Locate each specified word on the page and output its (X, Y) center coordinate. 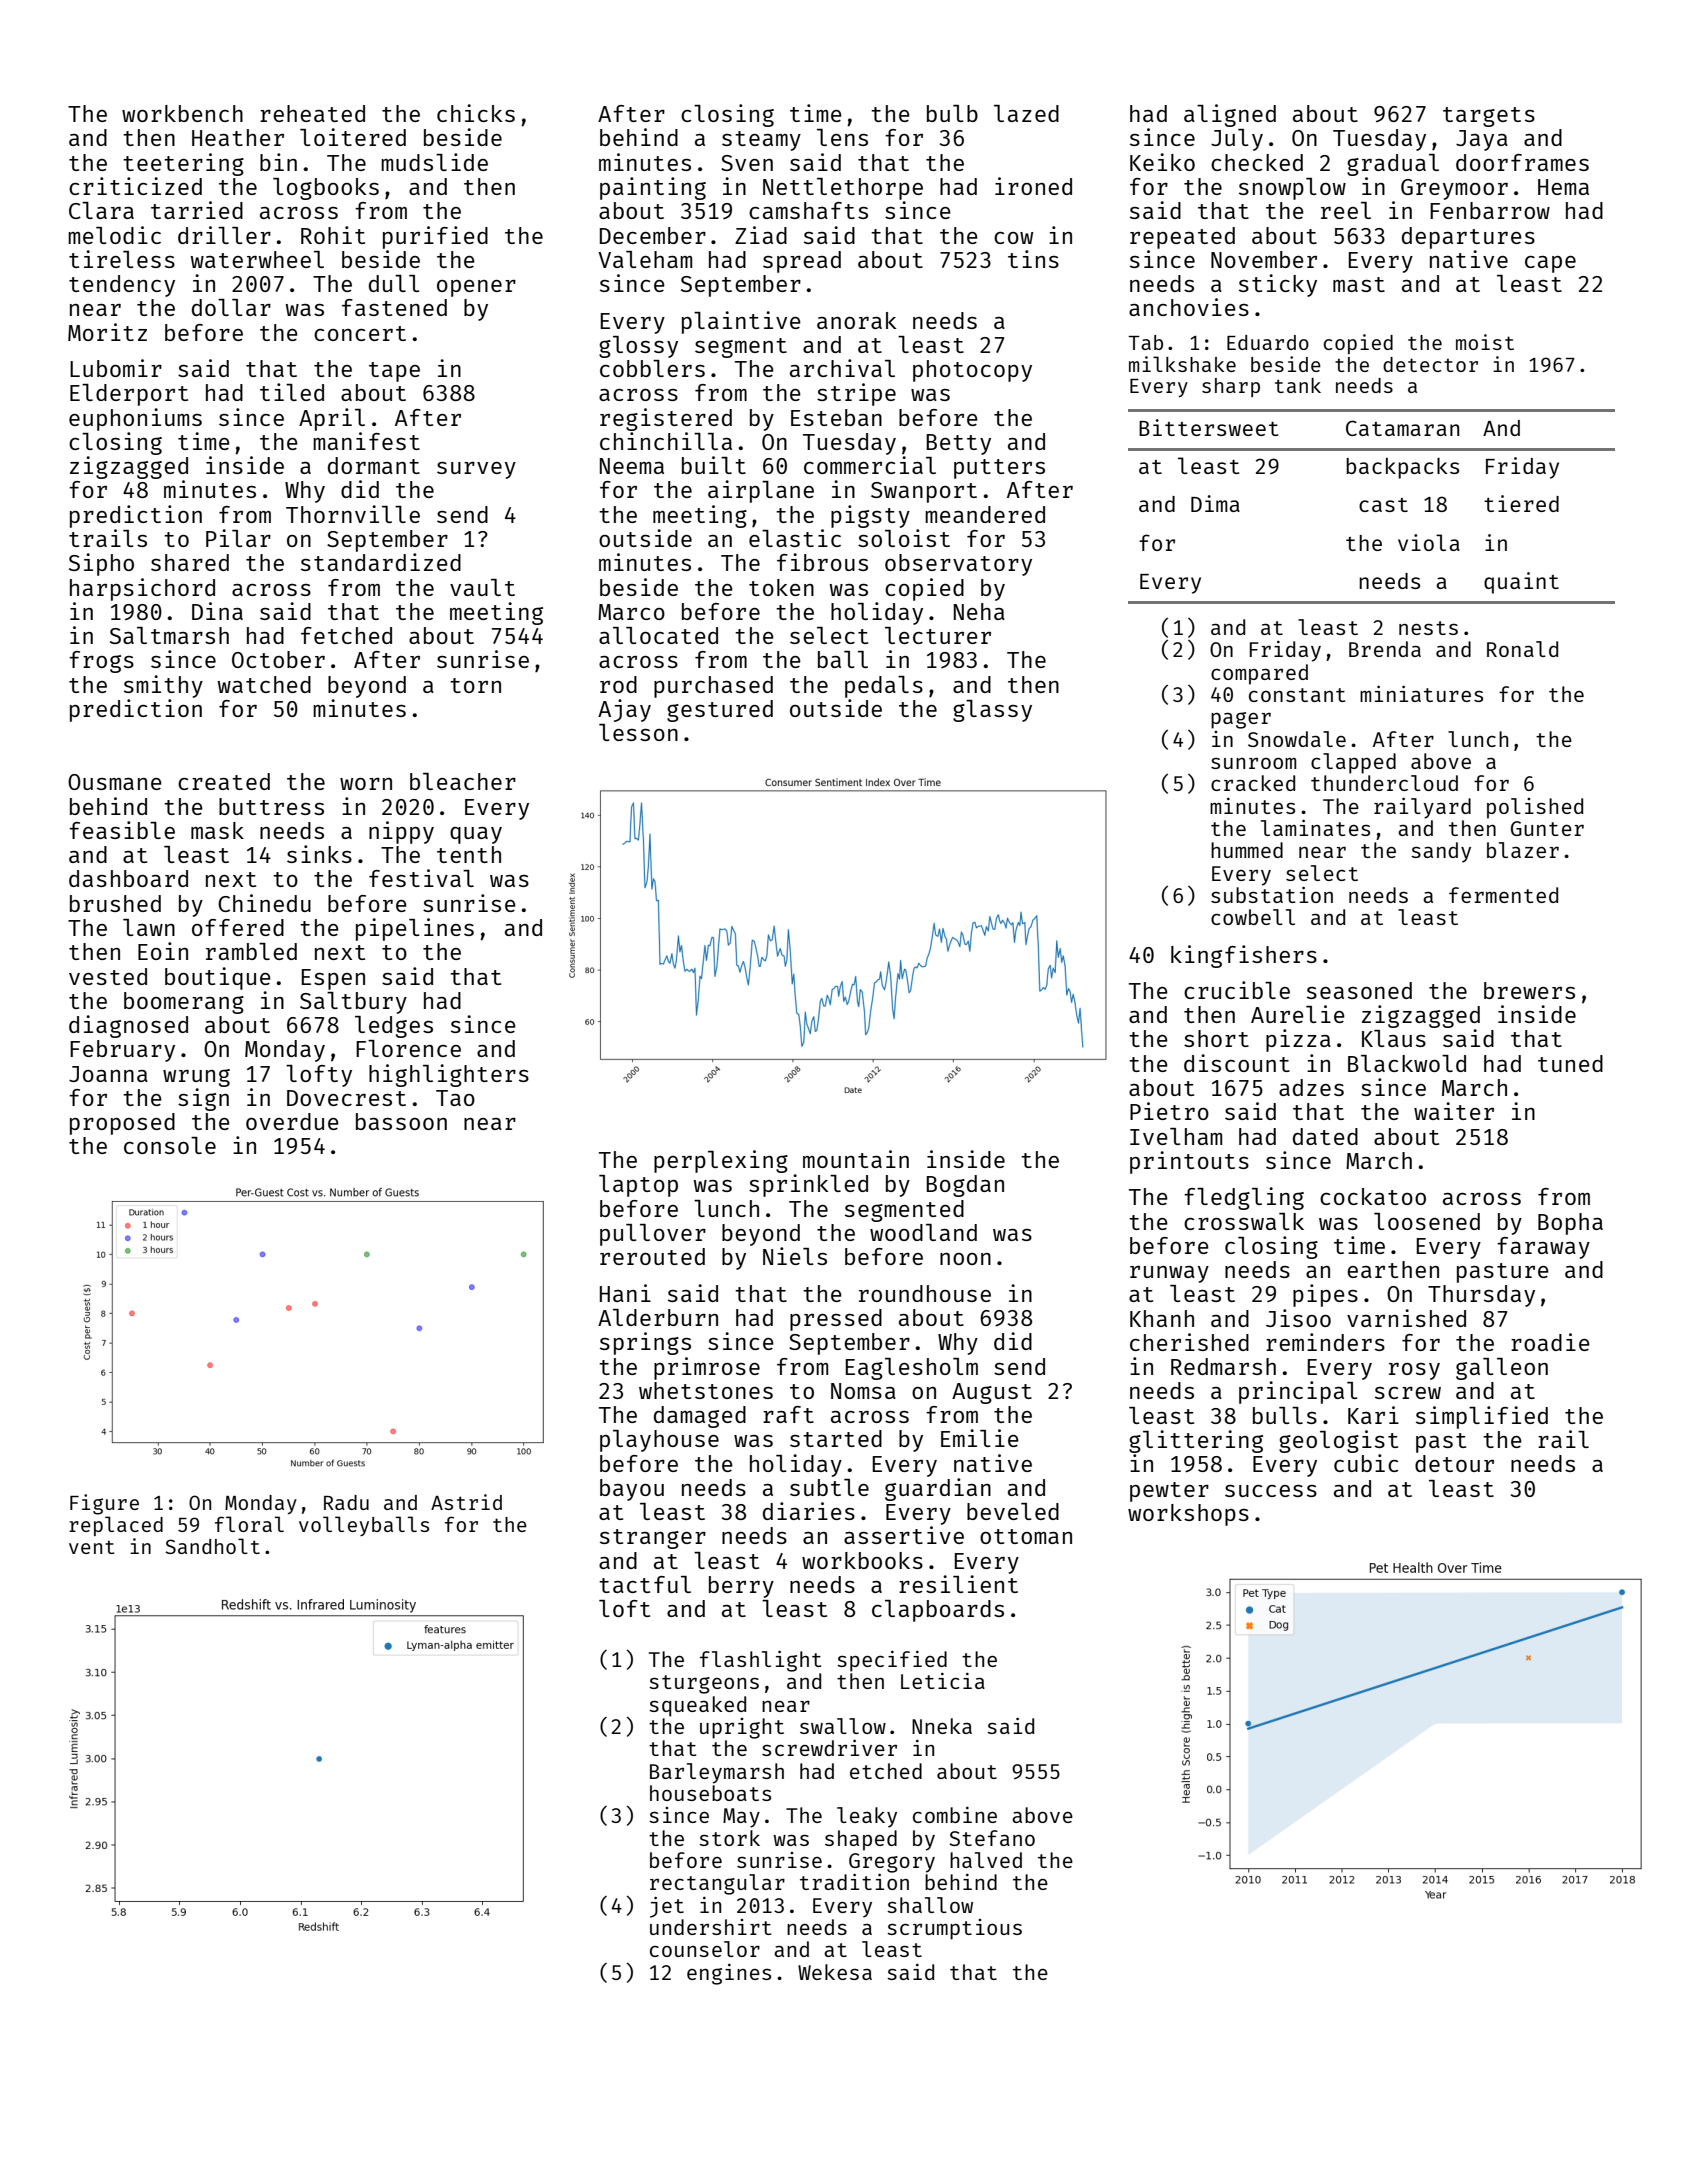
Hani (625, 1293)
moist (1485, 342)
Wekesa (835, 1972)
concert (360, 333)
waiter (1454, 1111)
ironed (1033, 186)
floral (249, 1524)
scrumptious (954, 1929)
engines (729, 1974)
